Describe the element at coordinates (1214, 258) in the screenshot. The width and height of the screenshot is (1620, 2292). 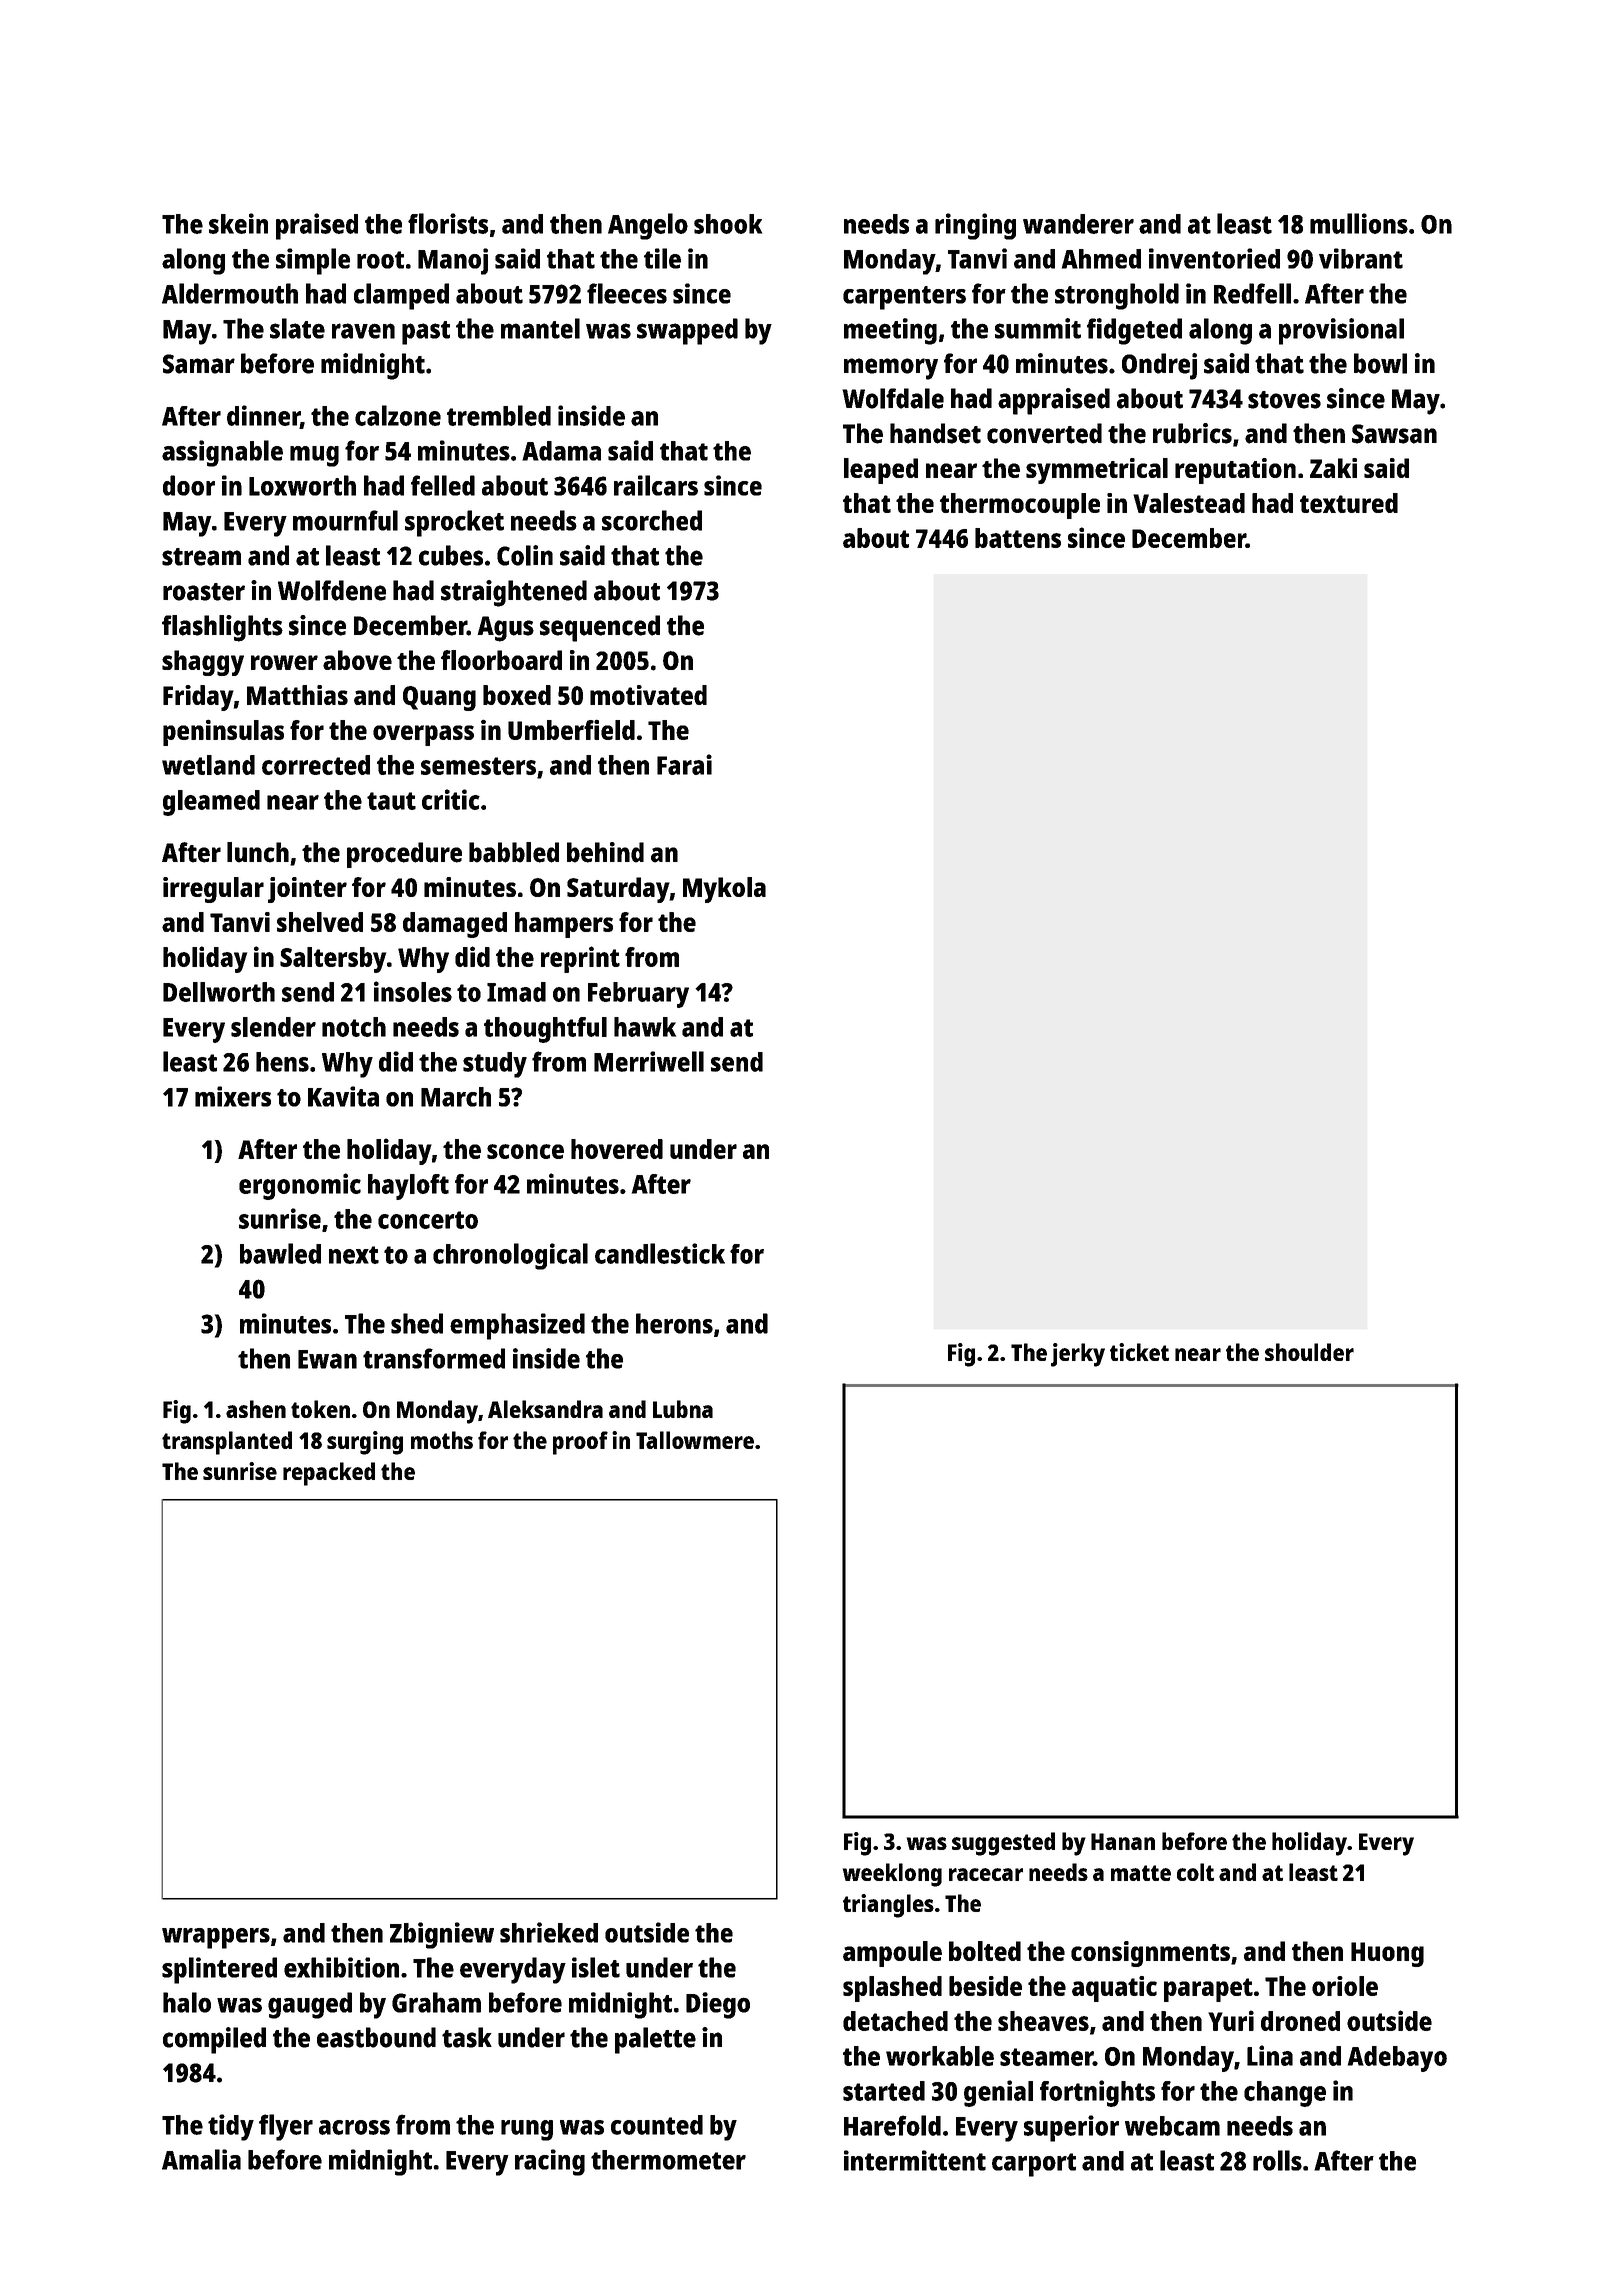
I see `inventoried` at that location.
